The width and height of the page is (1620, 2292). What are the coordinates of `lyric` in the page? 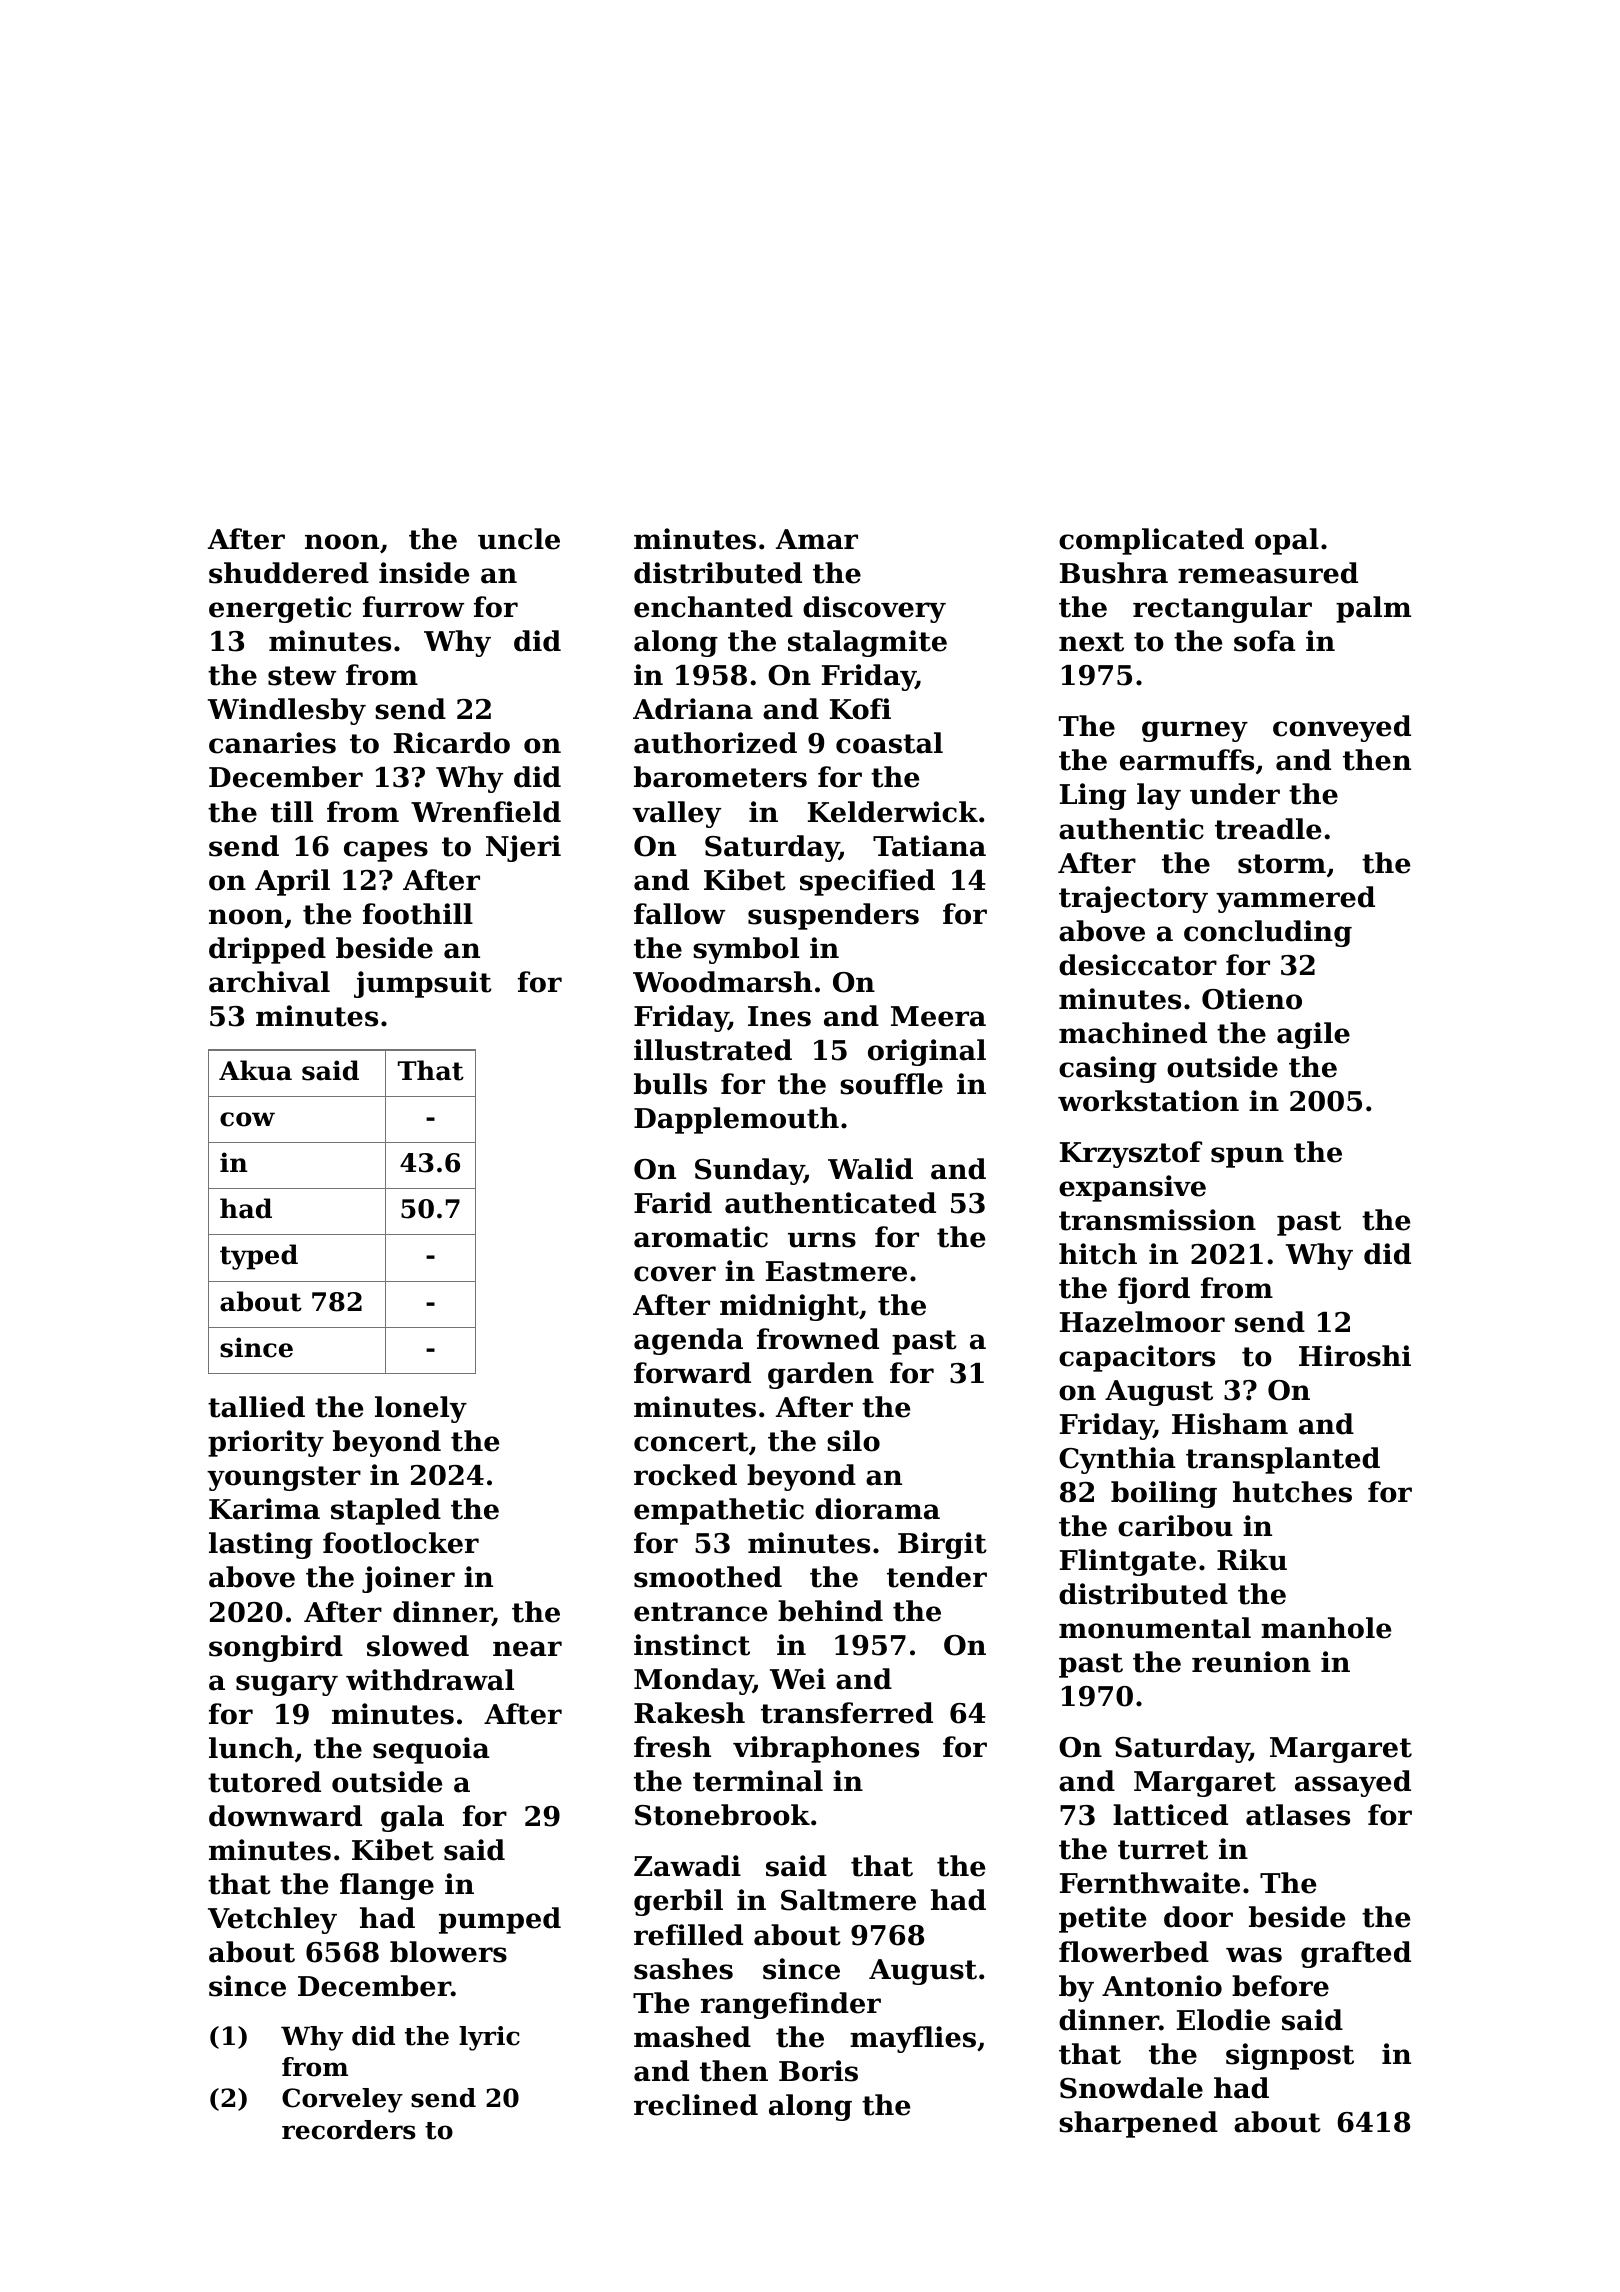 It's located at (489, 2038).
